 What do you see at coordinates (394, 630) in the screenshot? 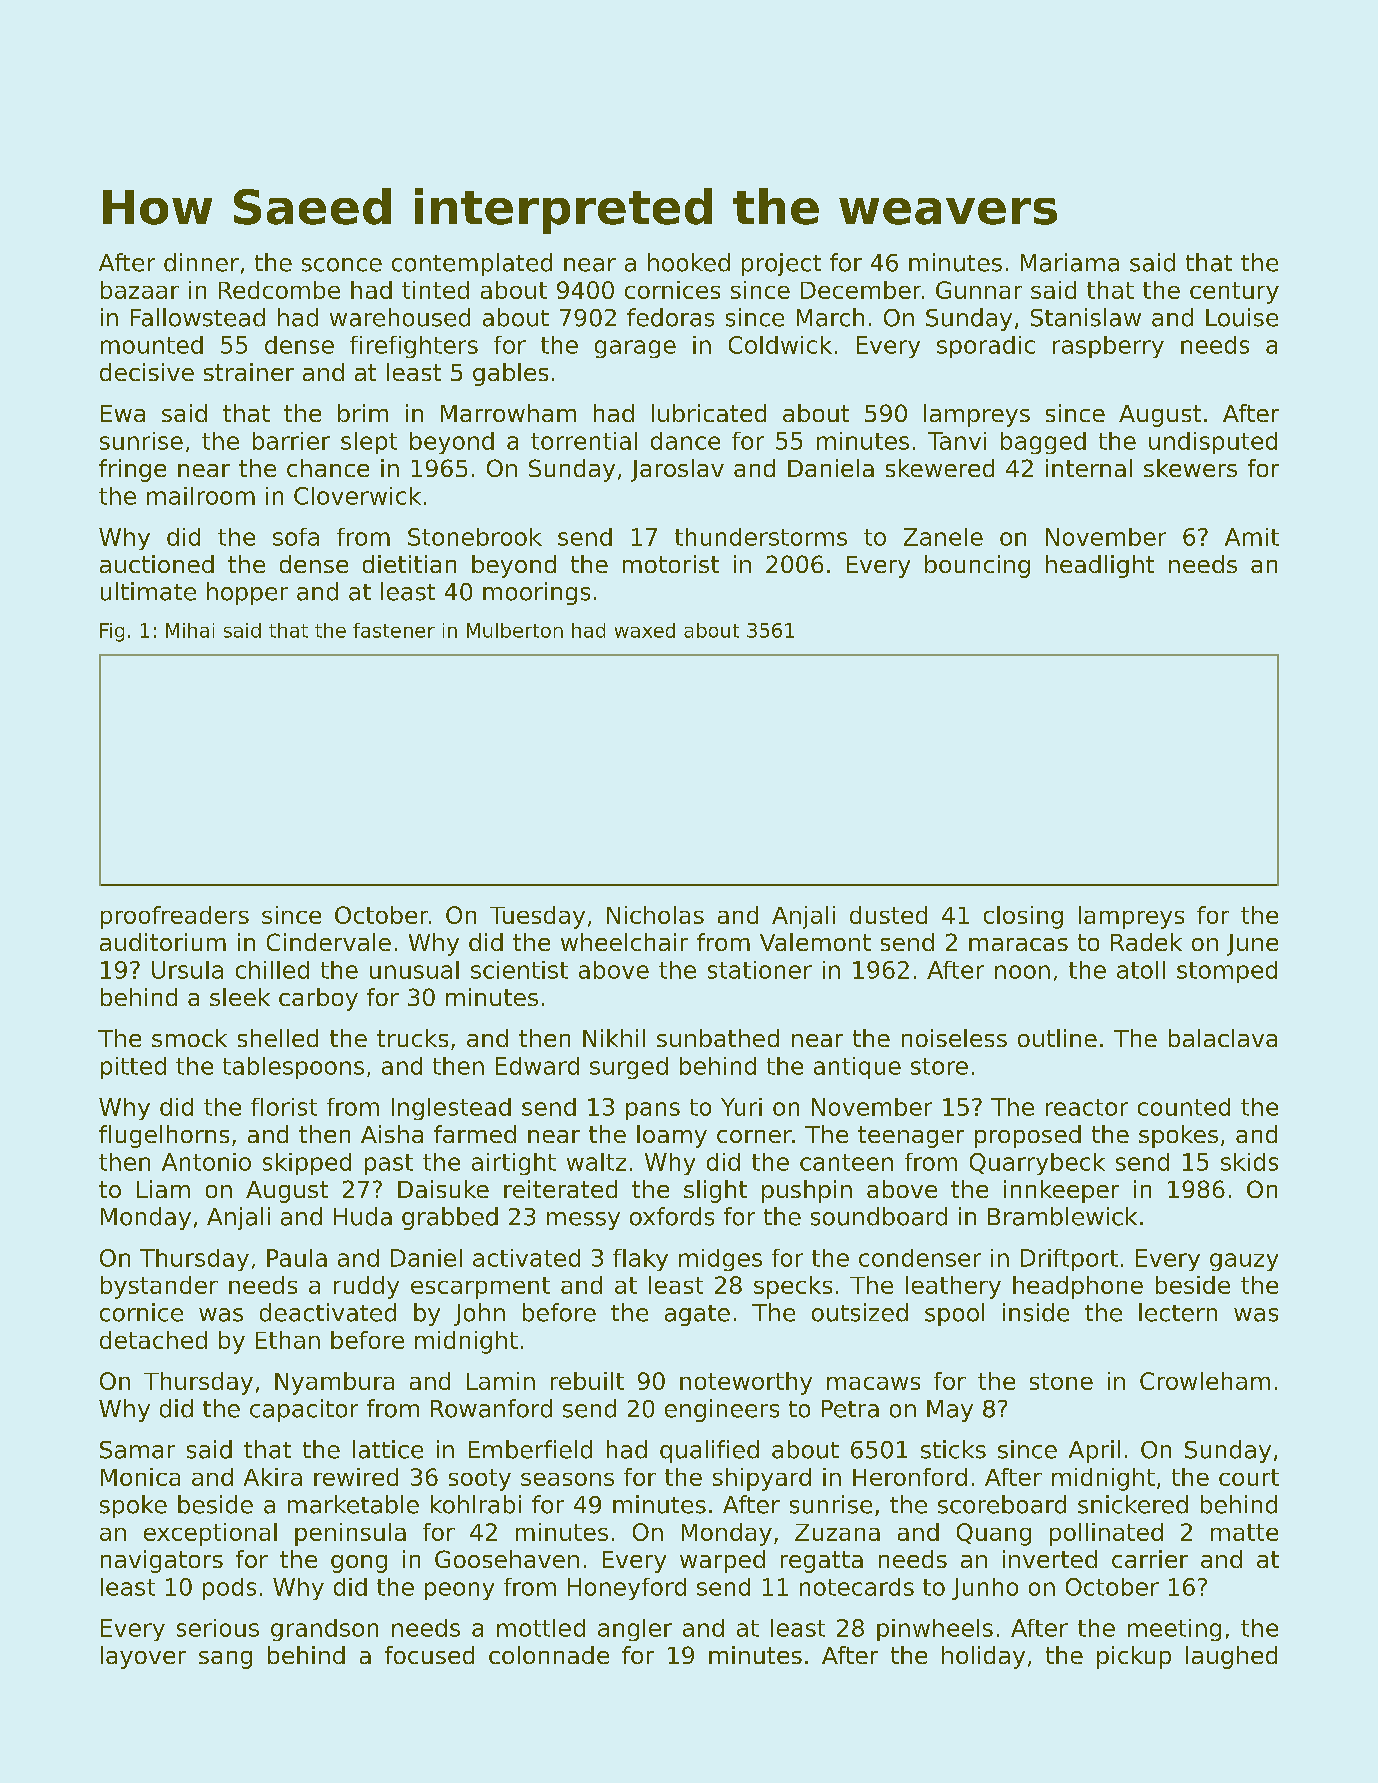
I see `fastener` at bounding box center [394, 630].
